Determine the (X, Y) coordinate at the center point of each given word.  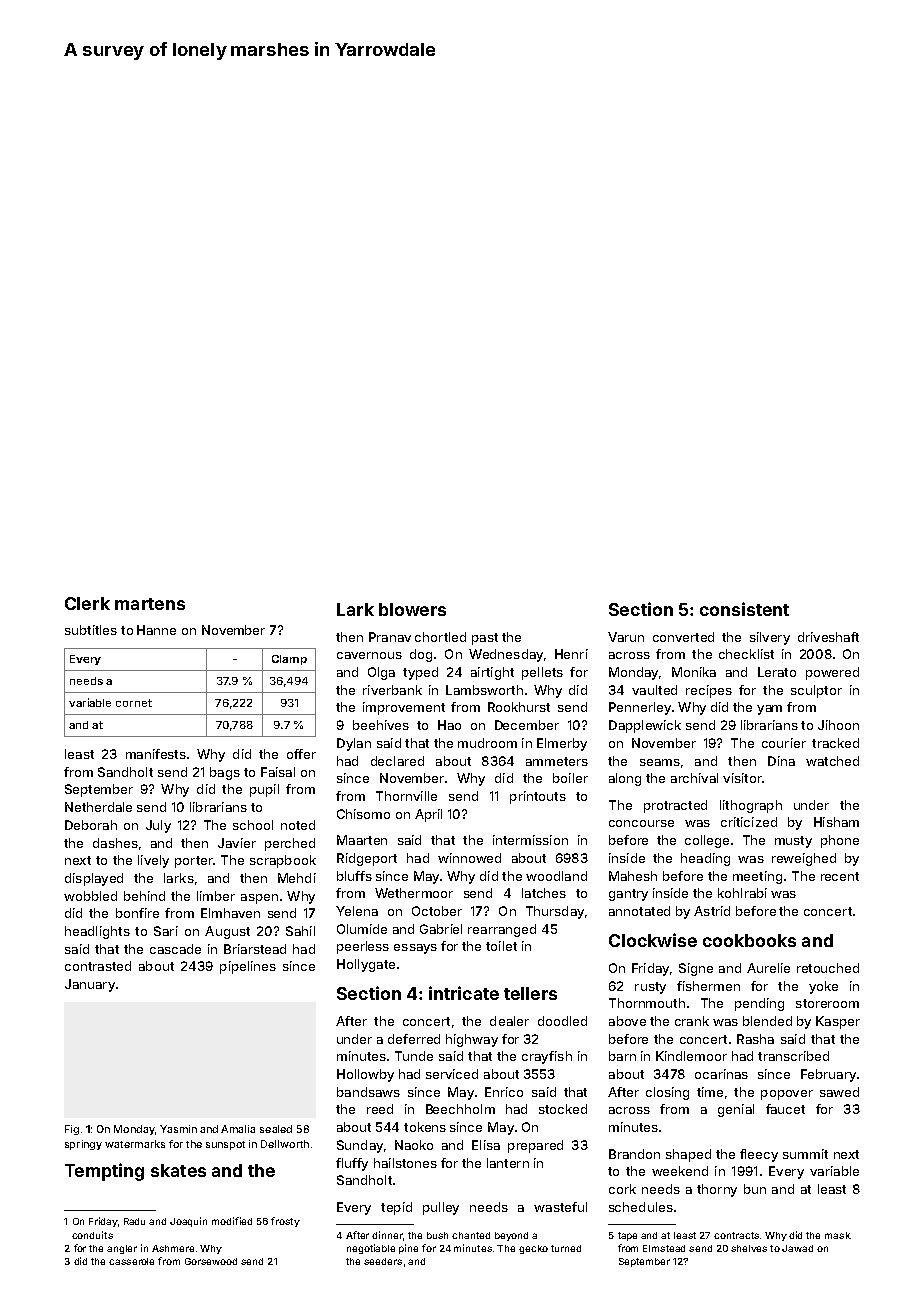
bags (225, 773)
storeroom (827, 1003)
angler (122, 1249)
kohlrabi (742, 893)
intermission (530, 840)
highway (472, 1040)
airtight (492, 673)
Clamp (289, 660)
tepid (396, 1208)
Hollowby (365, 1075)
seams (660, 762)
